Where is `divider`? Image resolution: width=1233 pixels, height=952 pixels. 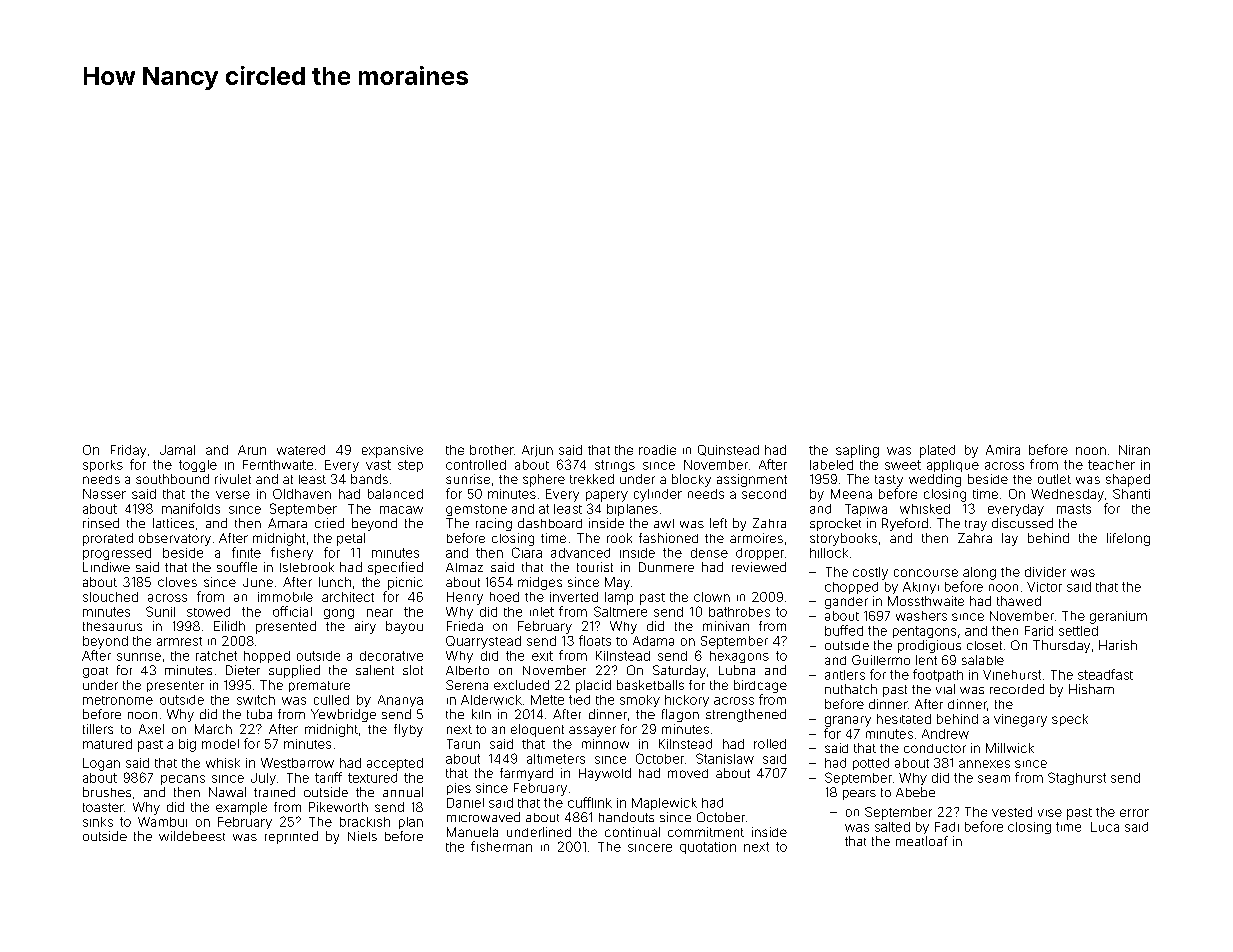
divider is located at coordinates (1045, 572).
